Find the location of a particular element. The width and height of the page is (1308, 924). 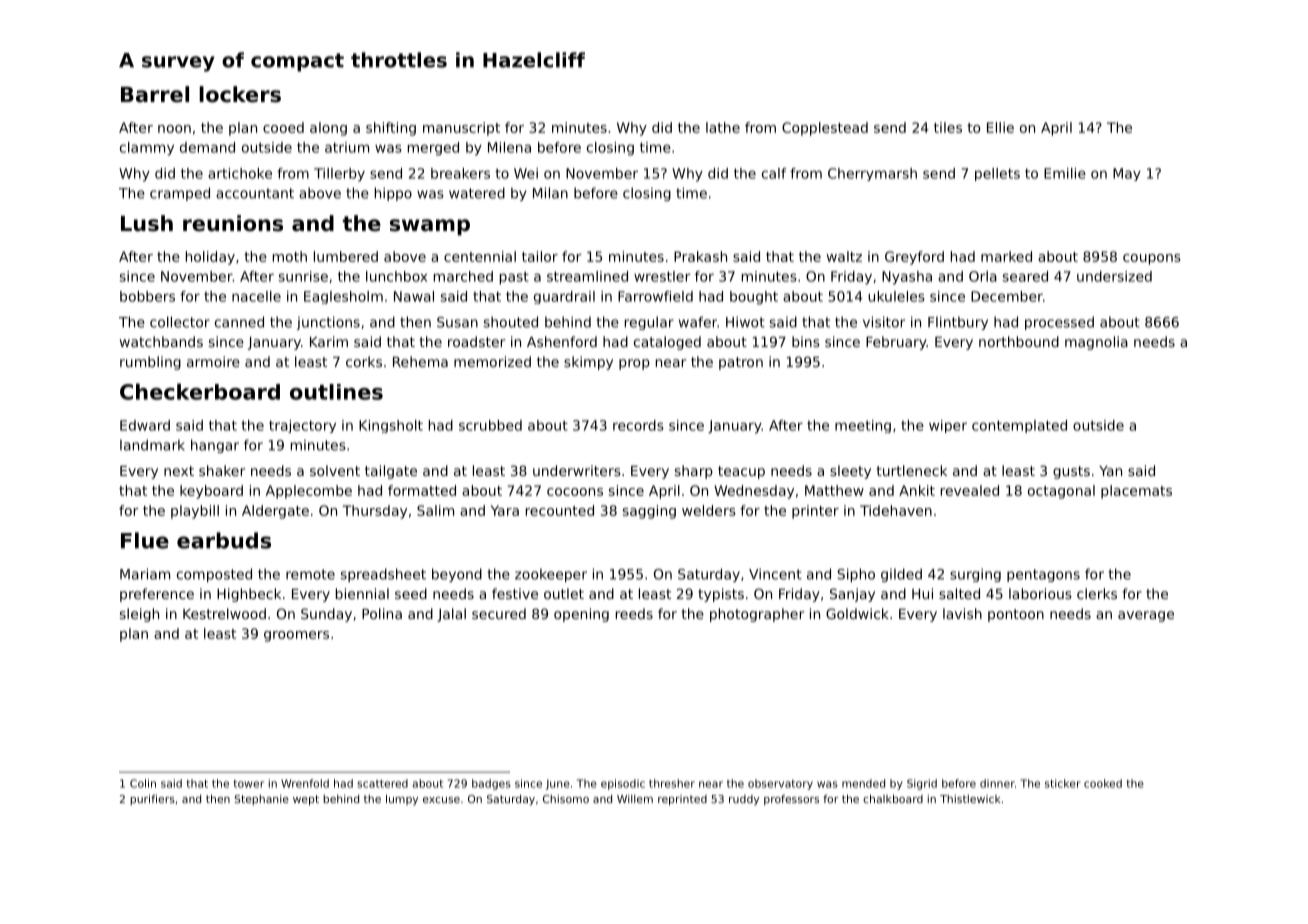

cooked is located at coordinates (1103, 783).
